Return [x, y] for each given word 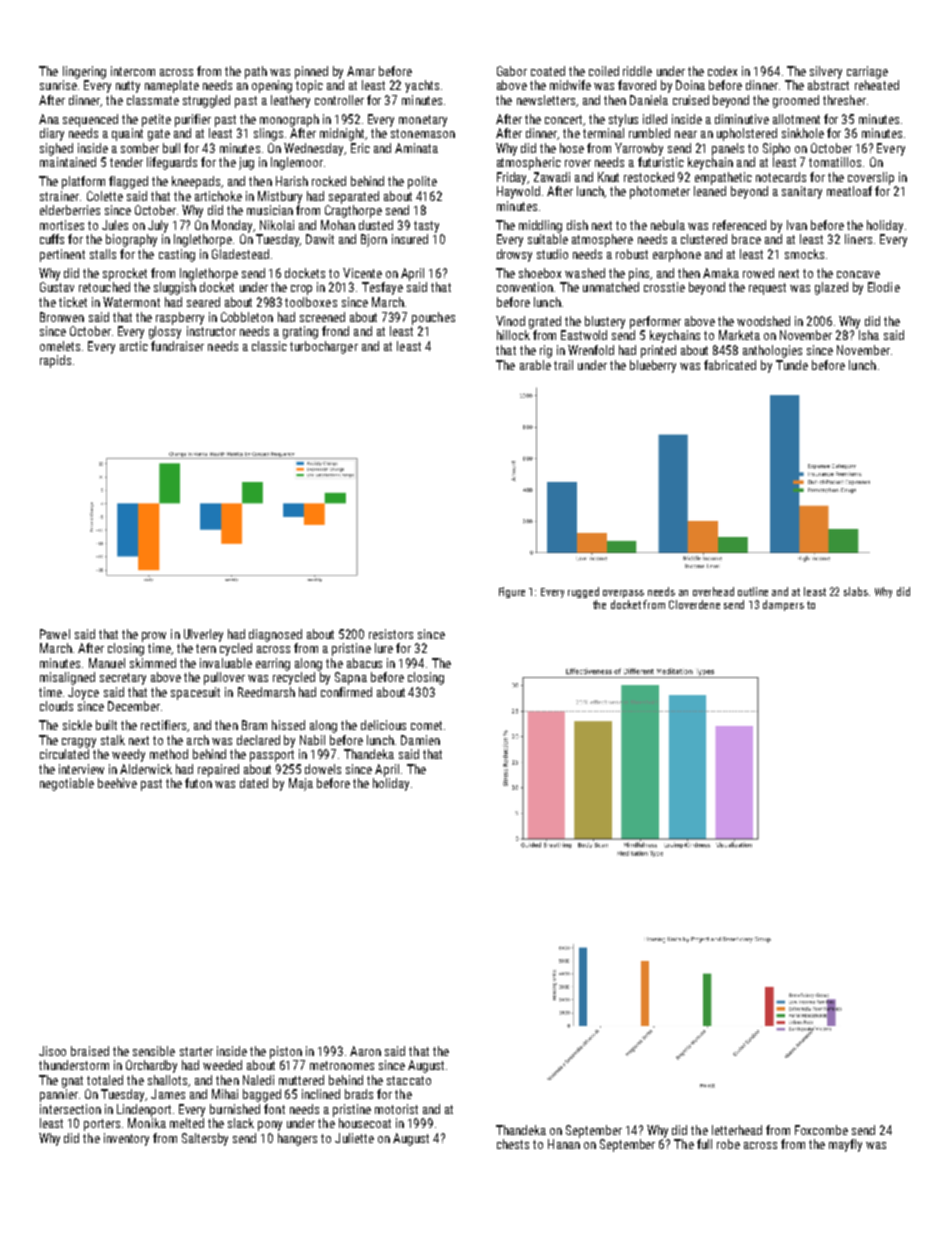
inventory [126, 1139]
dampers [783, 605]
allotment [796, 119]
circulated [64, 754]
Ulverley [203, 635]
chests [513, 1144]
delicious [383, 725]
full [704, 1144]
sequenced [90, 120]
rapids [55, 361]
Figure [512, 592]
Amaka [721, 273]
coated [548, 71]
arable [535, 365]
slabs [856, 591]
